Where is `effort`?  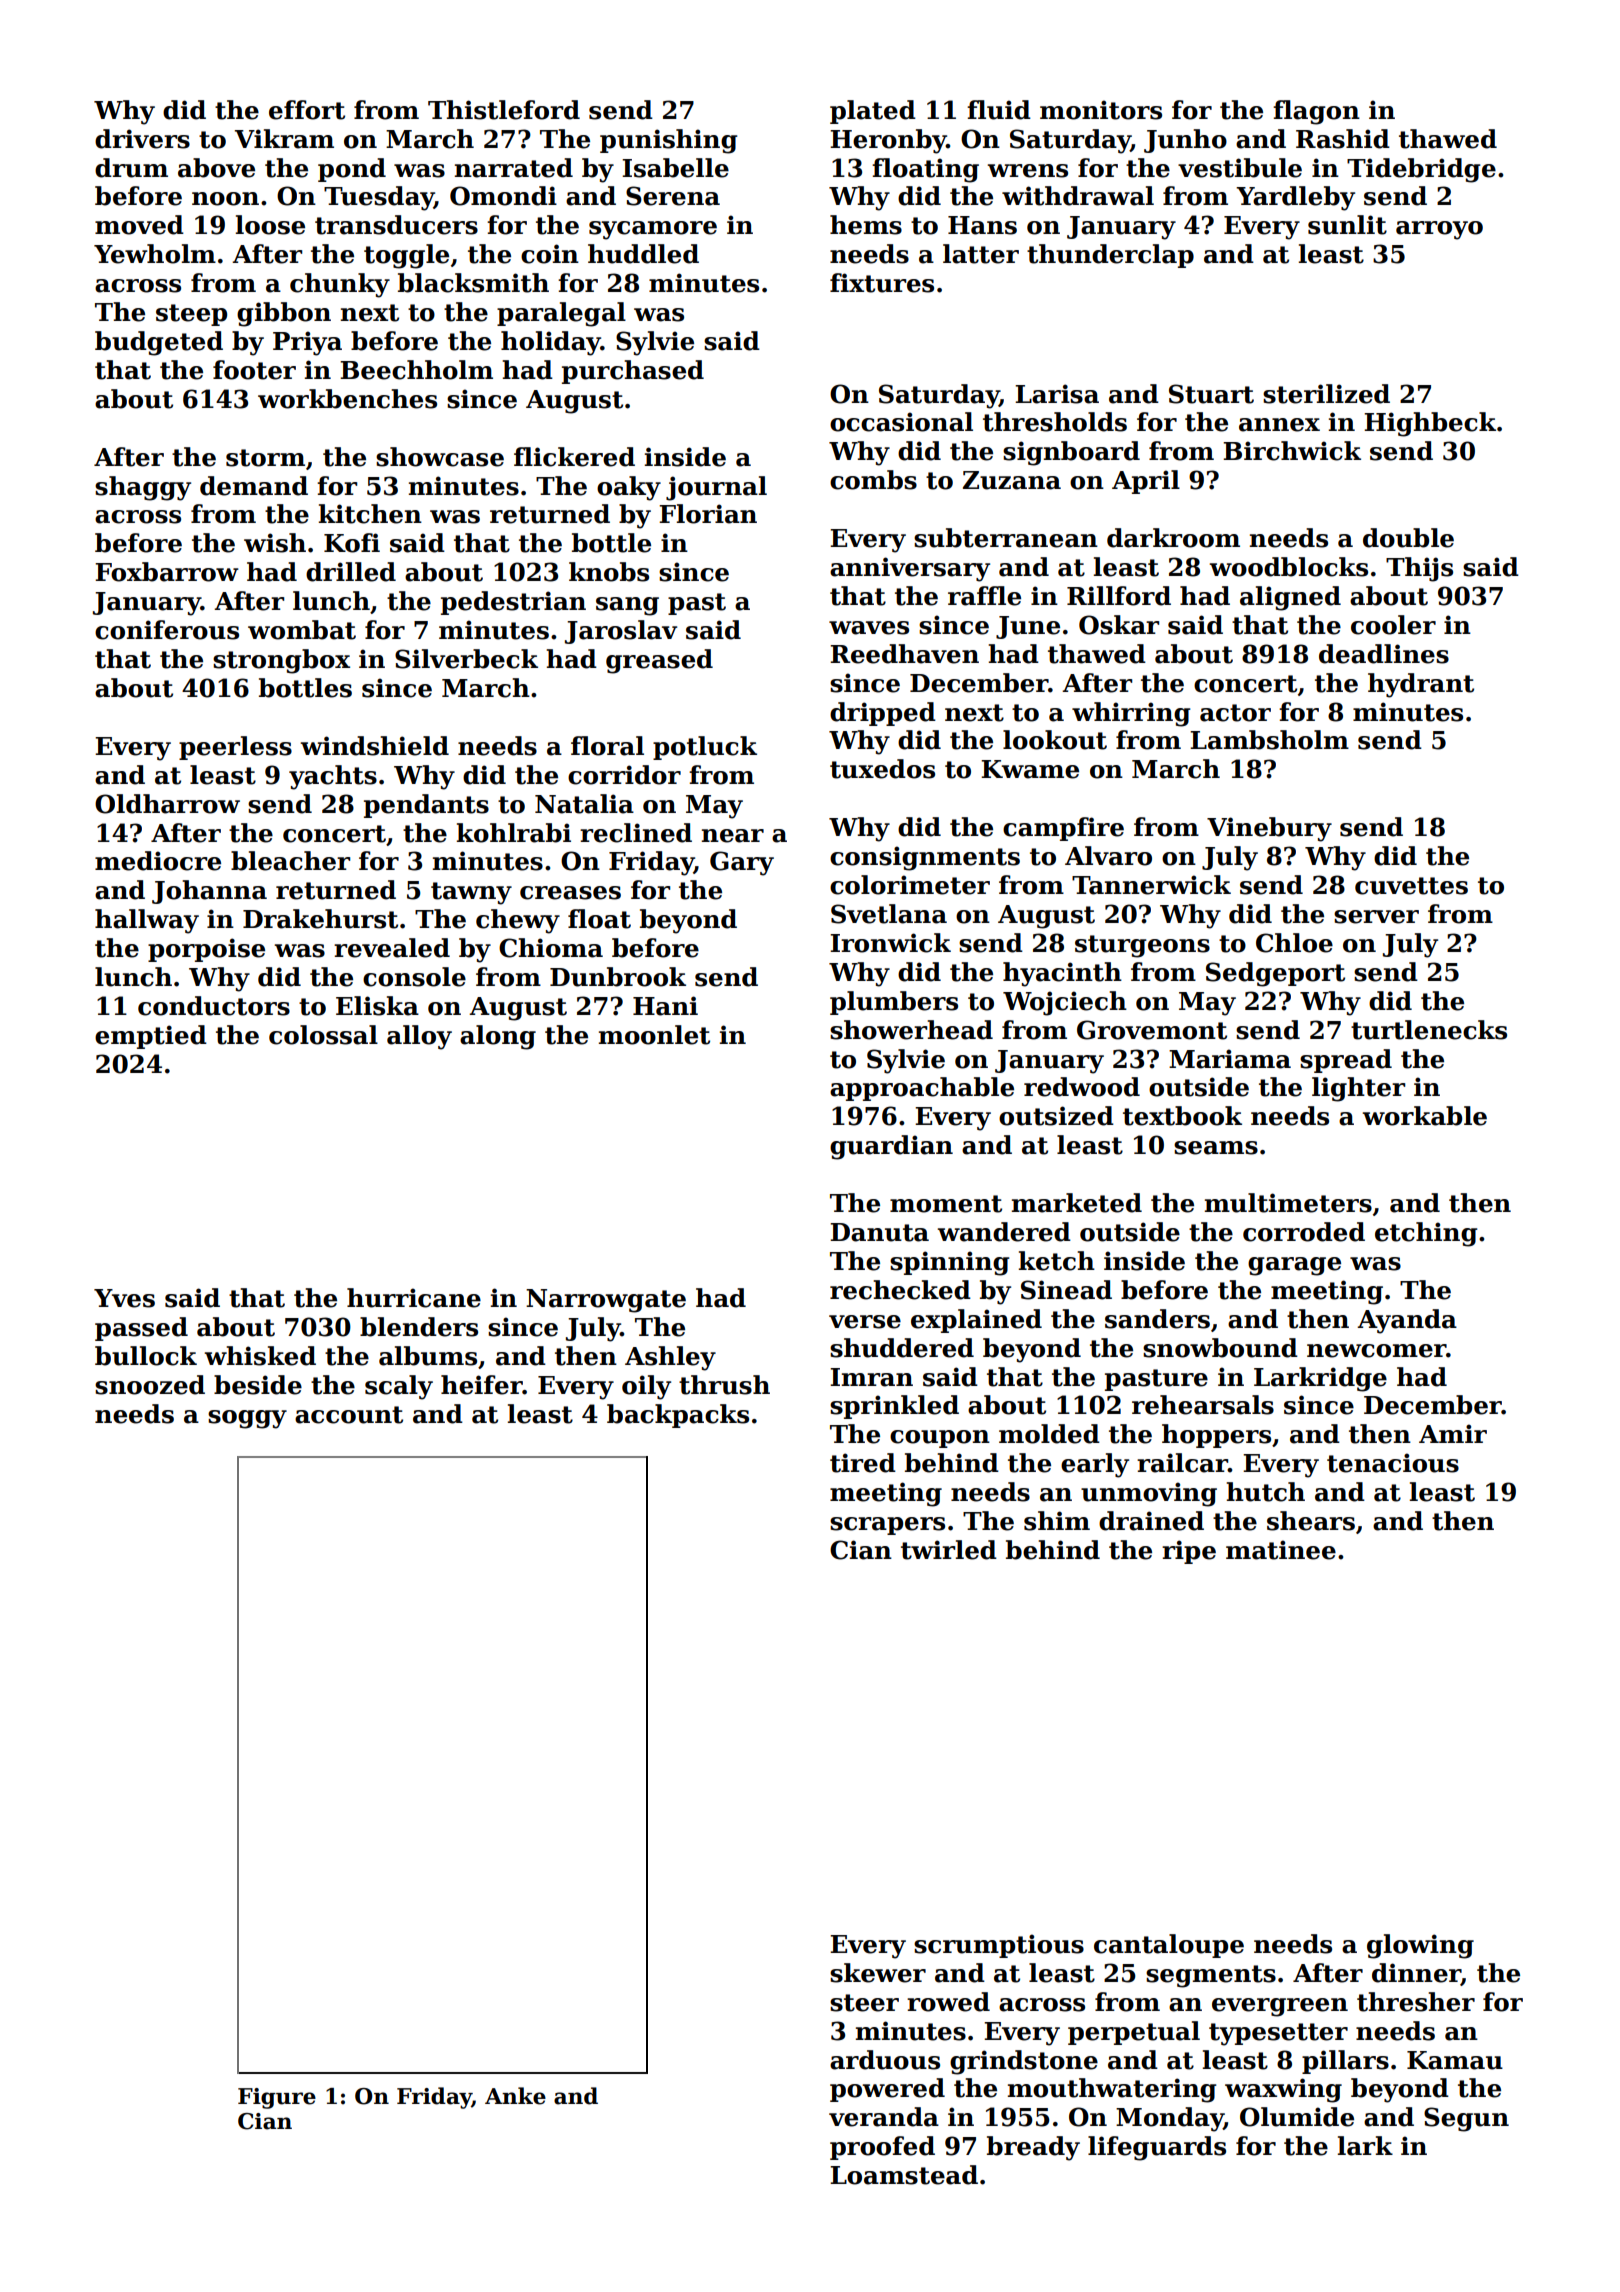
effort is located at coordinates (307, 110).
